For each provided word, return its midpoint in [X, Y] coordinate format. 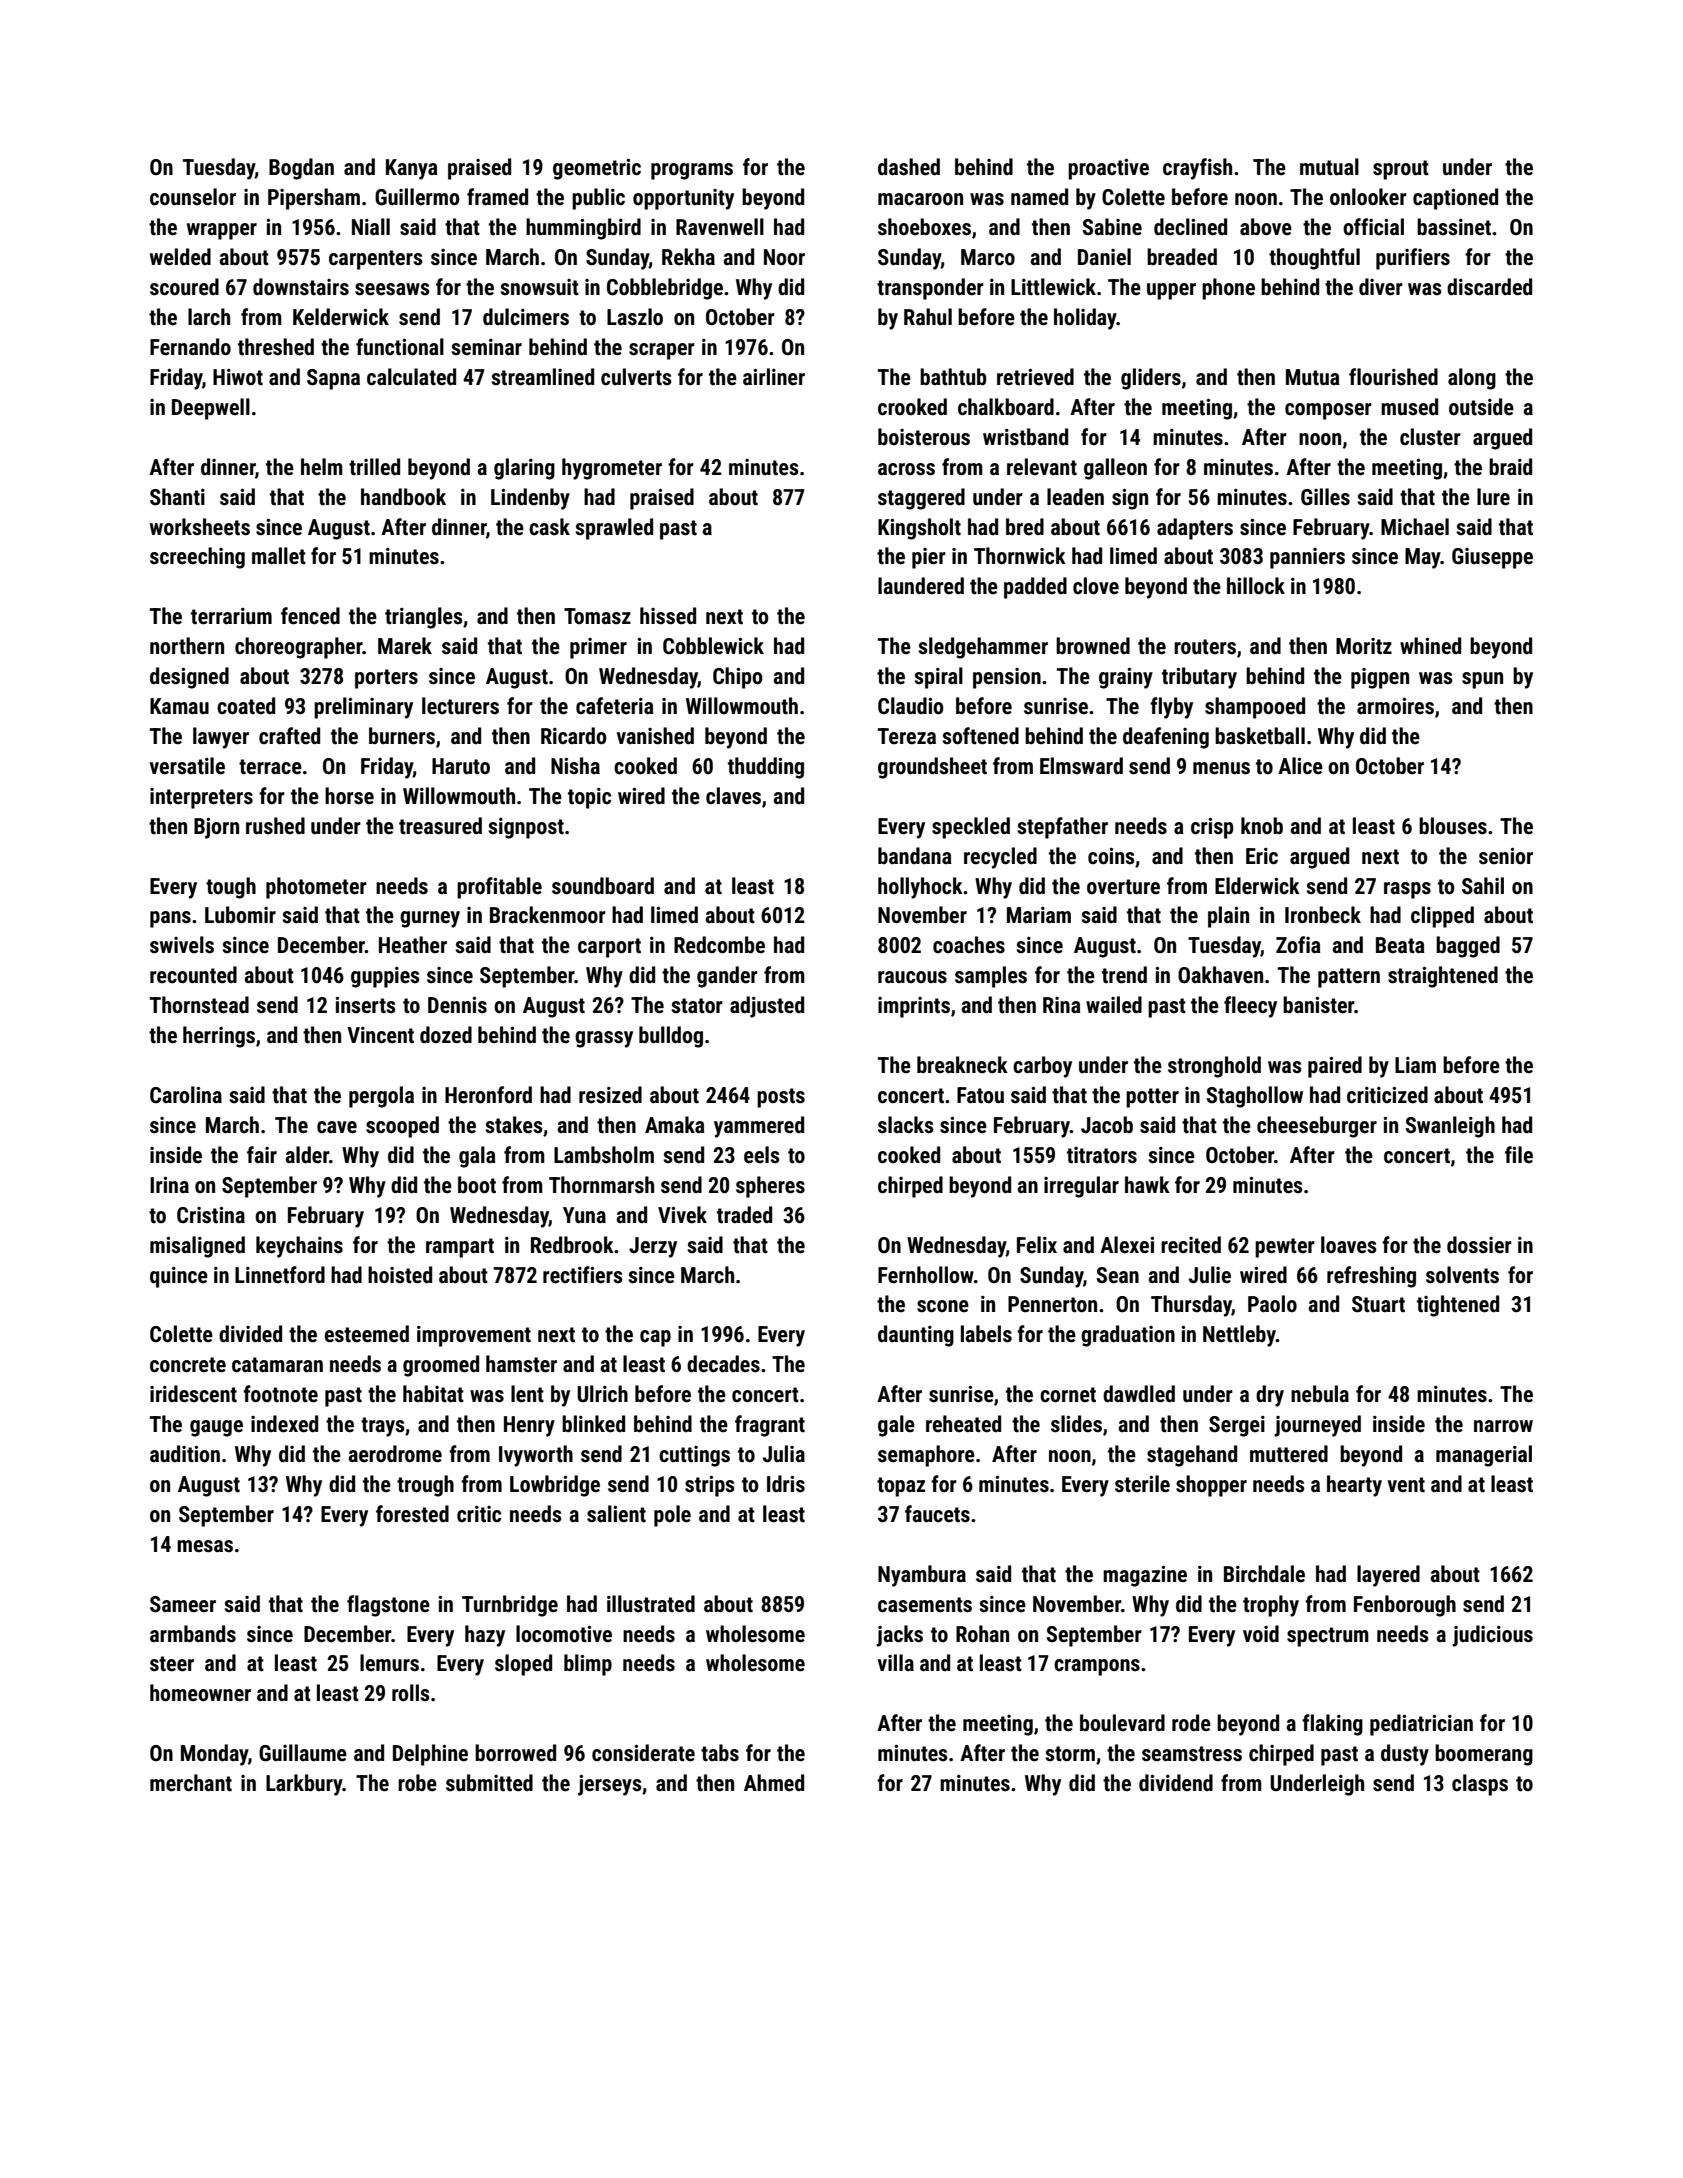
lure [1493, 497]
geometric [597, 169]
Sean [1118, 1275]
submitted [489, 1783]
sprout [1401, 170]
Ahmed [774, 1783]
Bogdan [301, 169]
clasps [1480, 1785]
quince [179, 1277]
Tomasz [597, 616]
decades [723, 1364]
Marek [405, 646]
